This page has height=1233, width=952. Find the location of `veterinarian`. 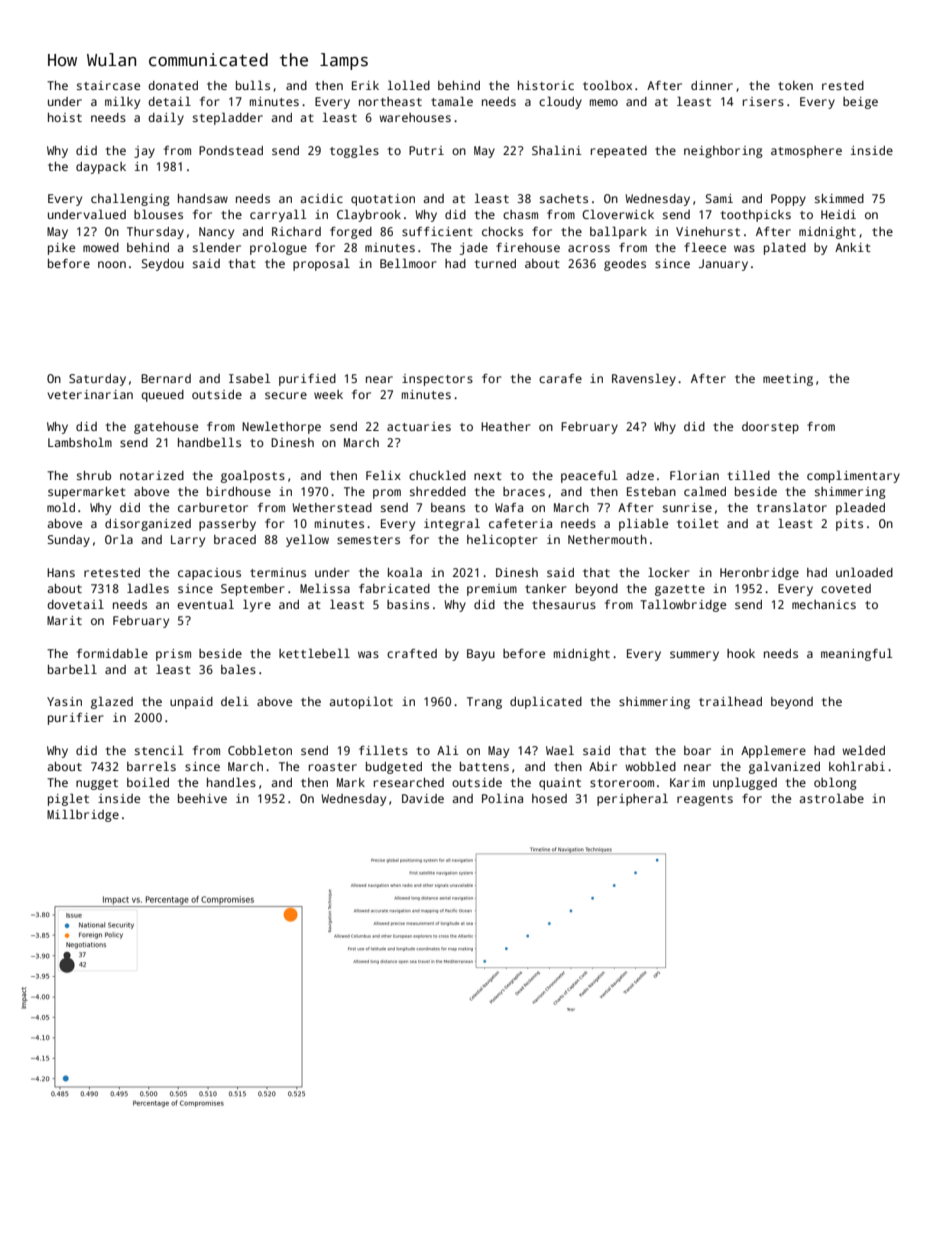

veterinarian is located at coordinates (90, 394).
